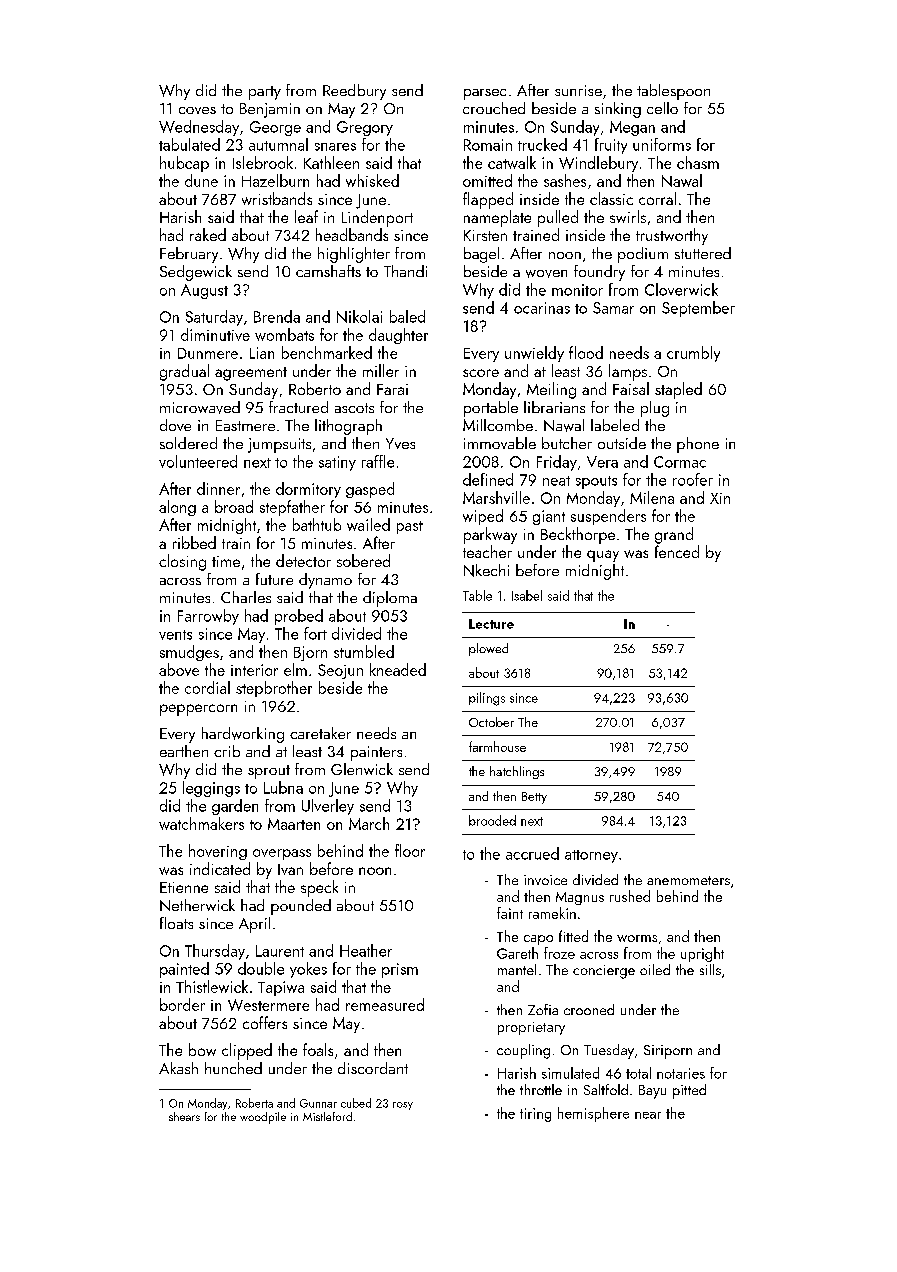  I want to click on immovable, so click(500, 443).
